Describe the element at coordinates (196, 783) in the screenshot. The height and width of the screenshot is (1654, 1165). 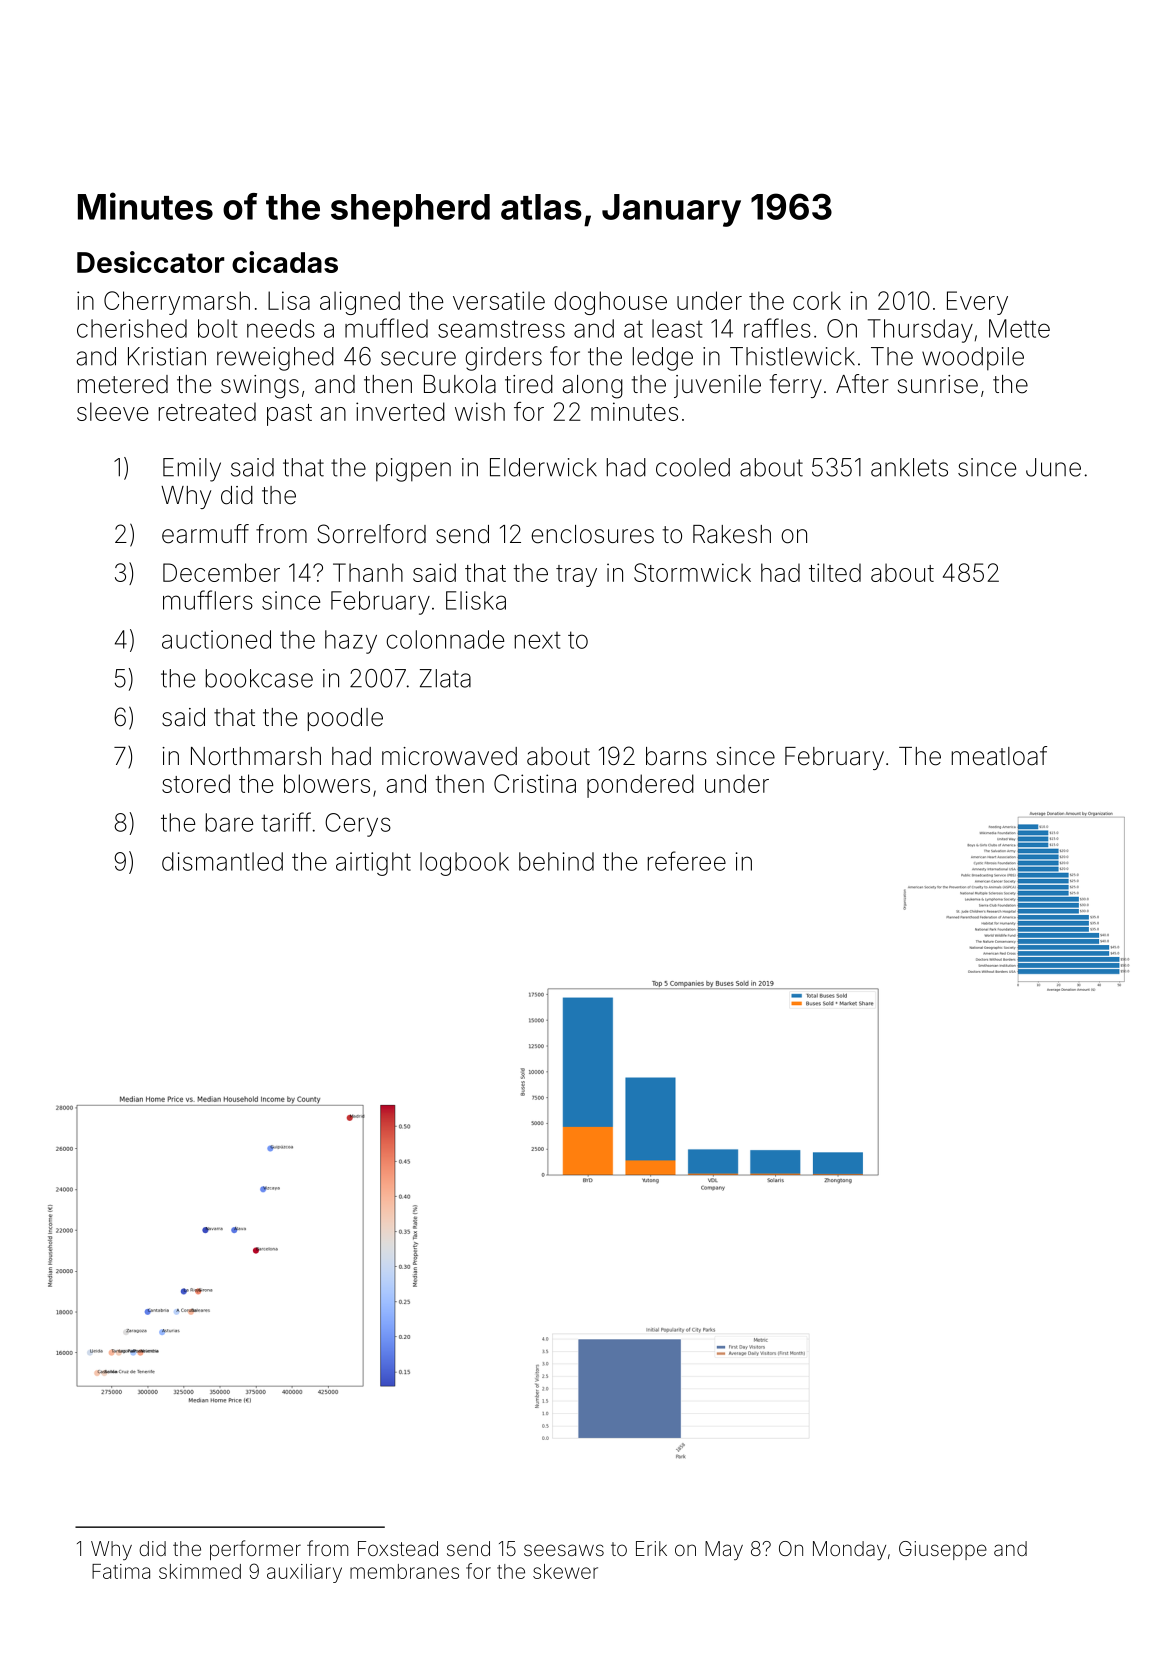
I see `stored` at that location.
